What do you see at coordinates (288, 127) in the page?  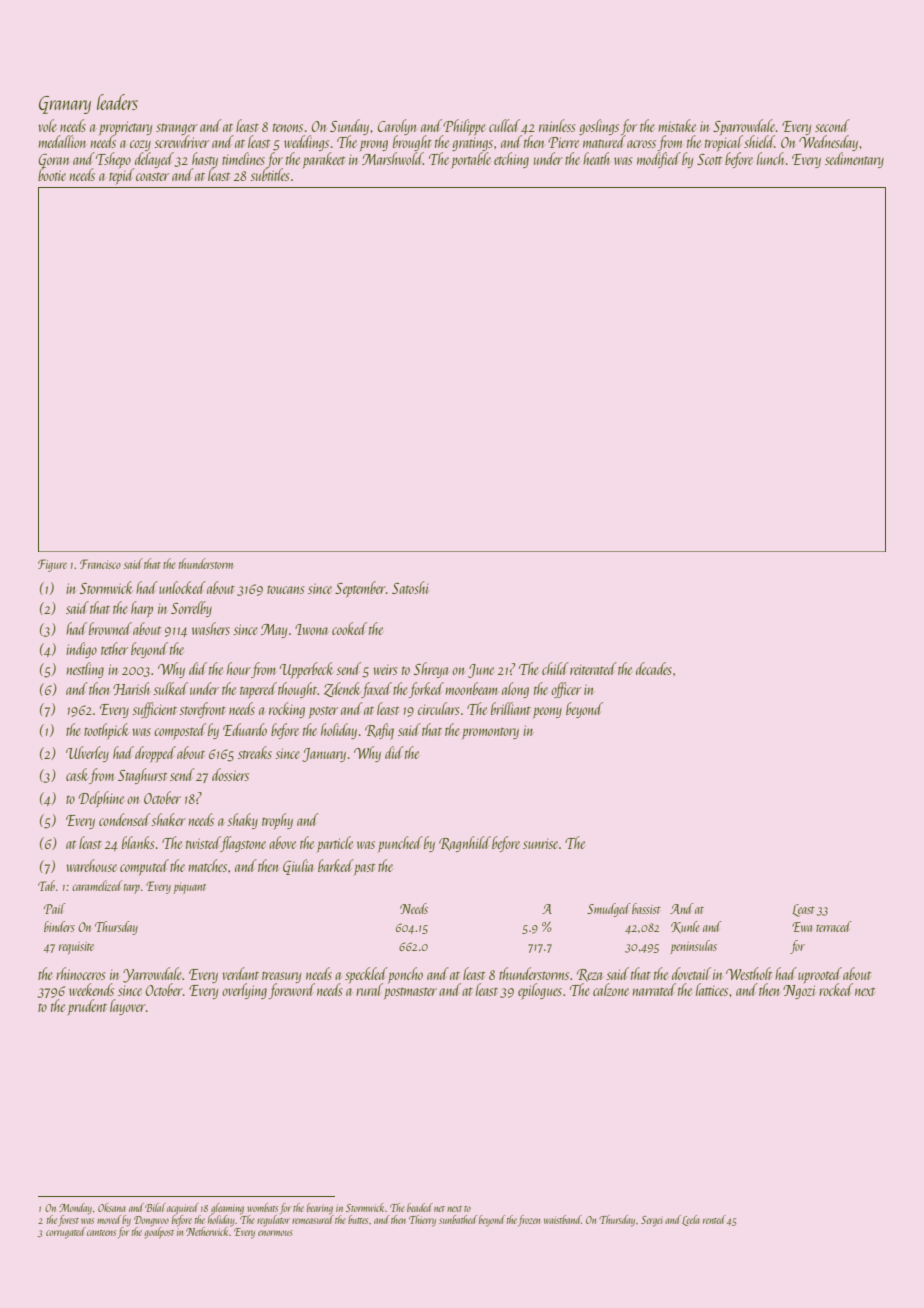 I see `tenons` at bounding box center [288, 127].
